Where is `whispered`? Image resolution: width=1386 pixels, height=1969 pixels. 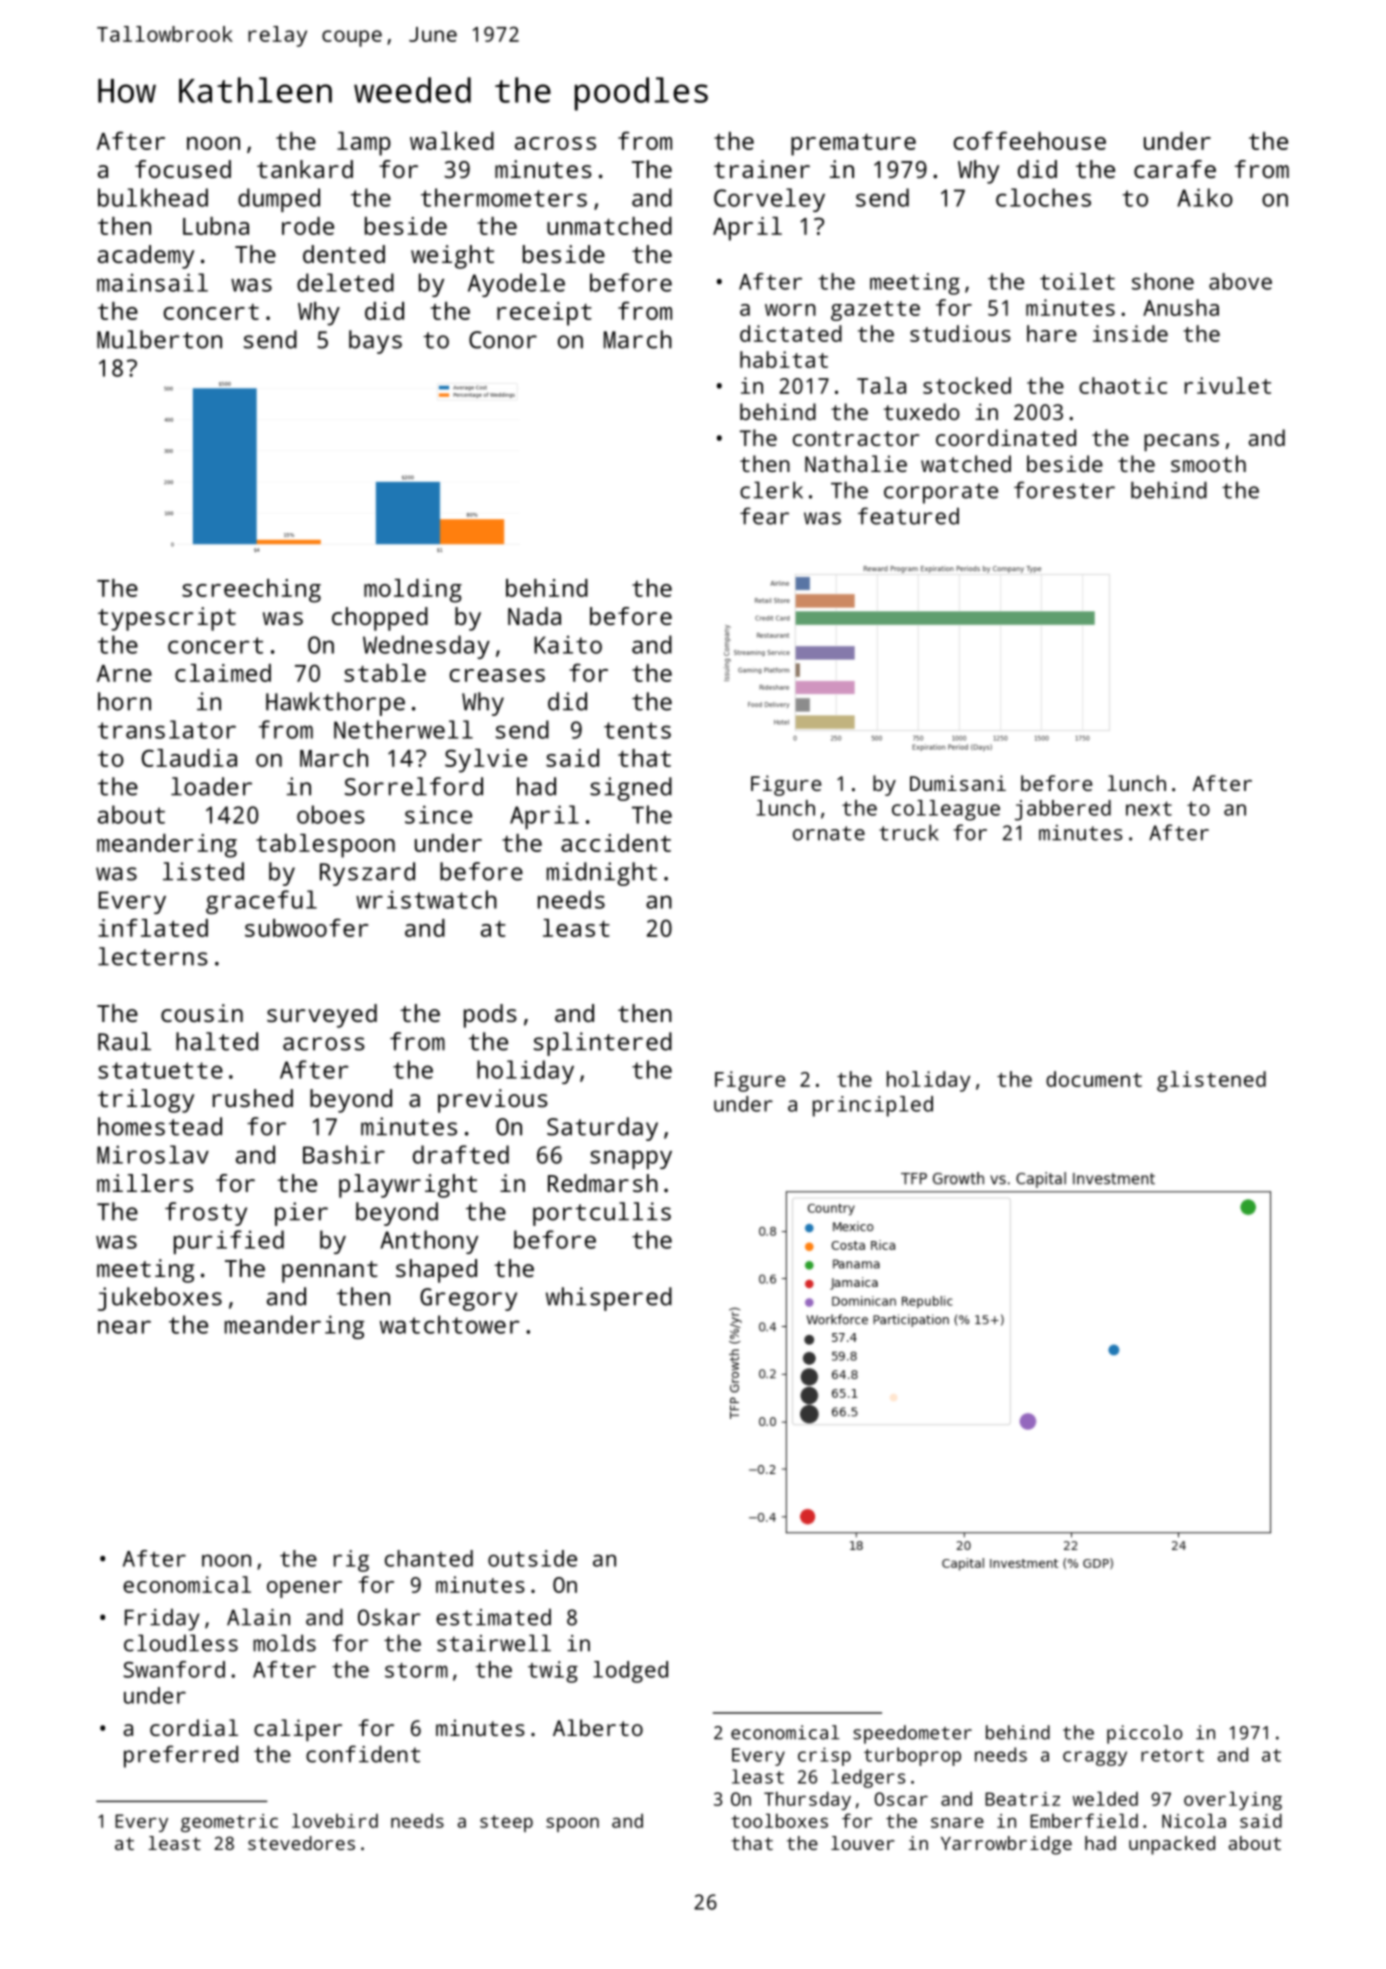 whispered is located at coordinates (609, 1299).
